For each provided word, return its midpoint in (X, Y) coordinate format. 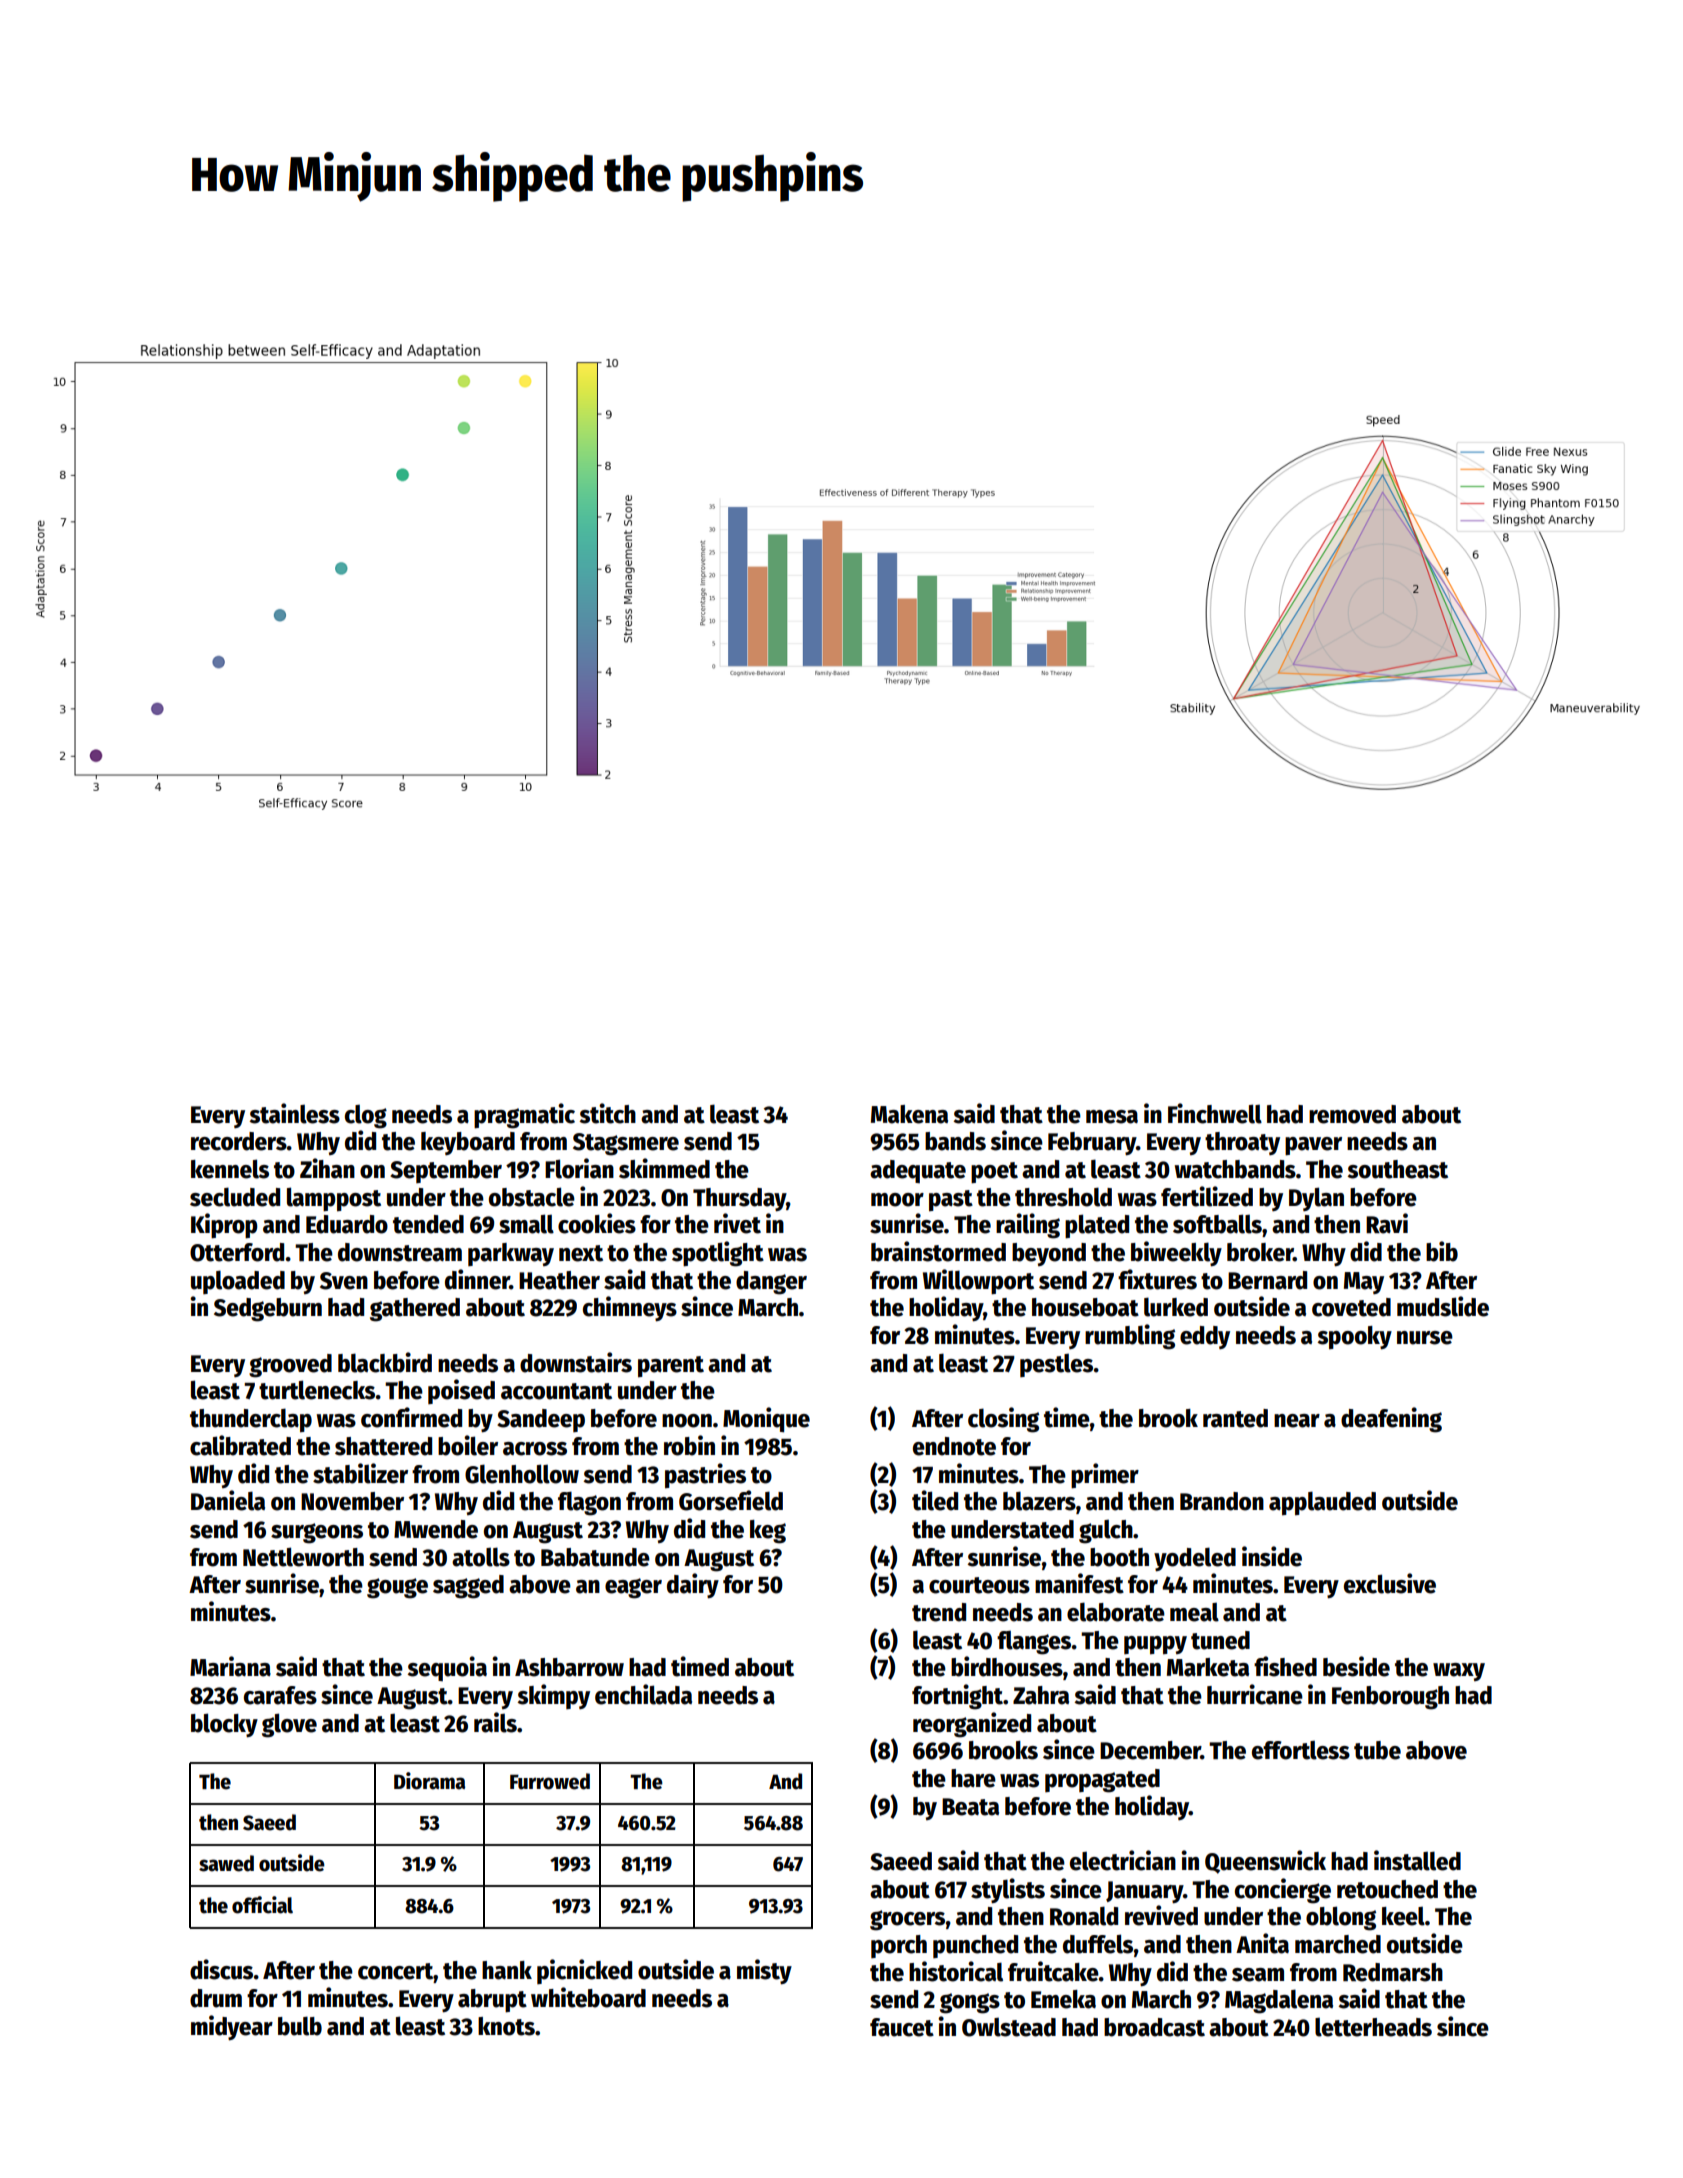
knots (506, 2026)
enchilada (643, 1694)
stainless (294, 1113)
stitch (607, 1113)
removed (1352, 1114)
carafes (280, 1695)
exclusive (1390, 1583)
